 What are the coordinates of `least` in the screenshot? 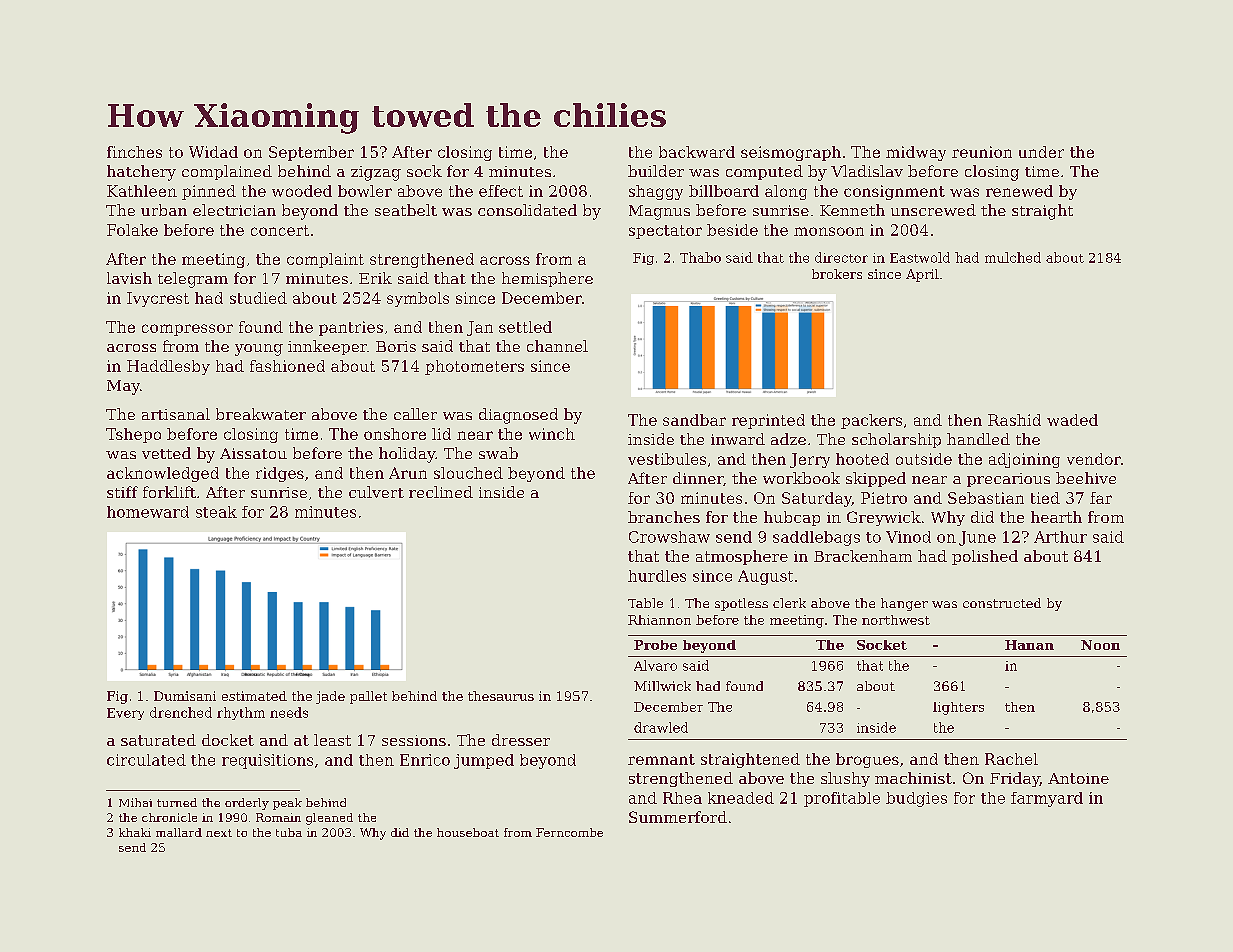 It's located at (332, 740).
